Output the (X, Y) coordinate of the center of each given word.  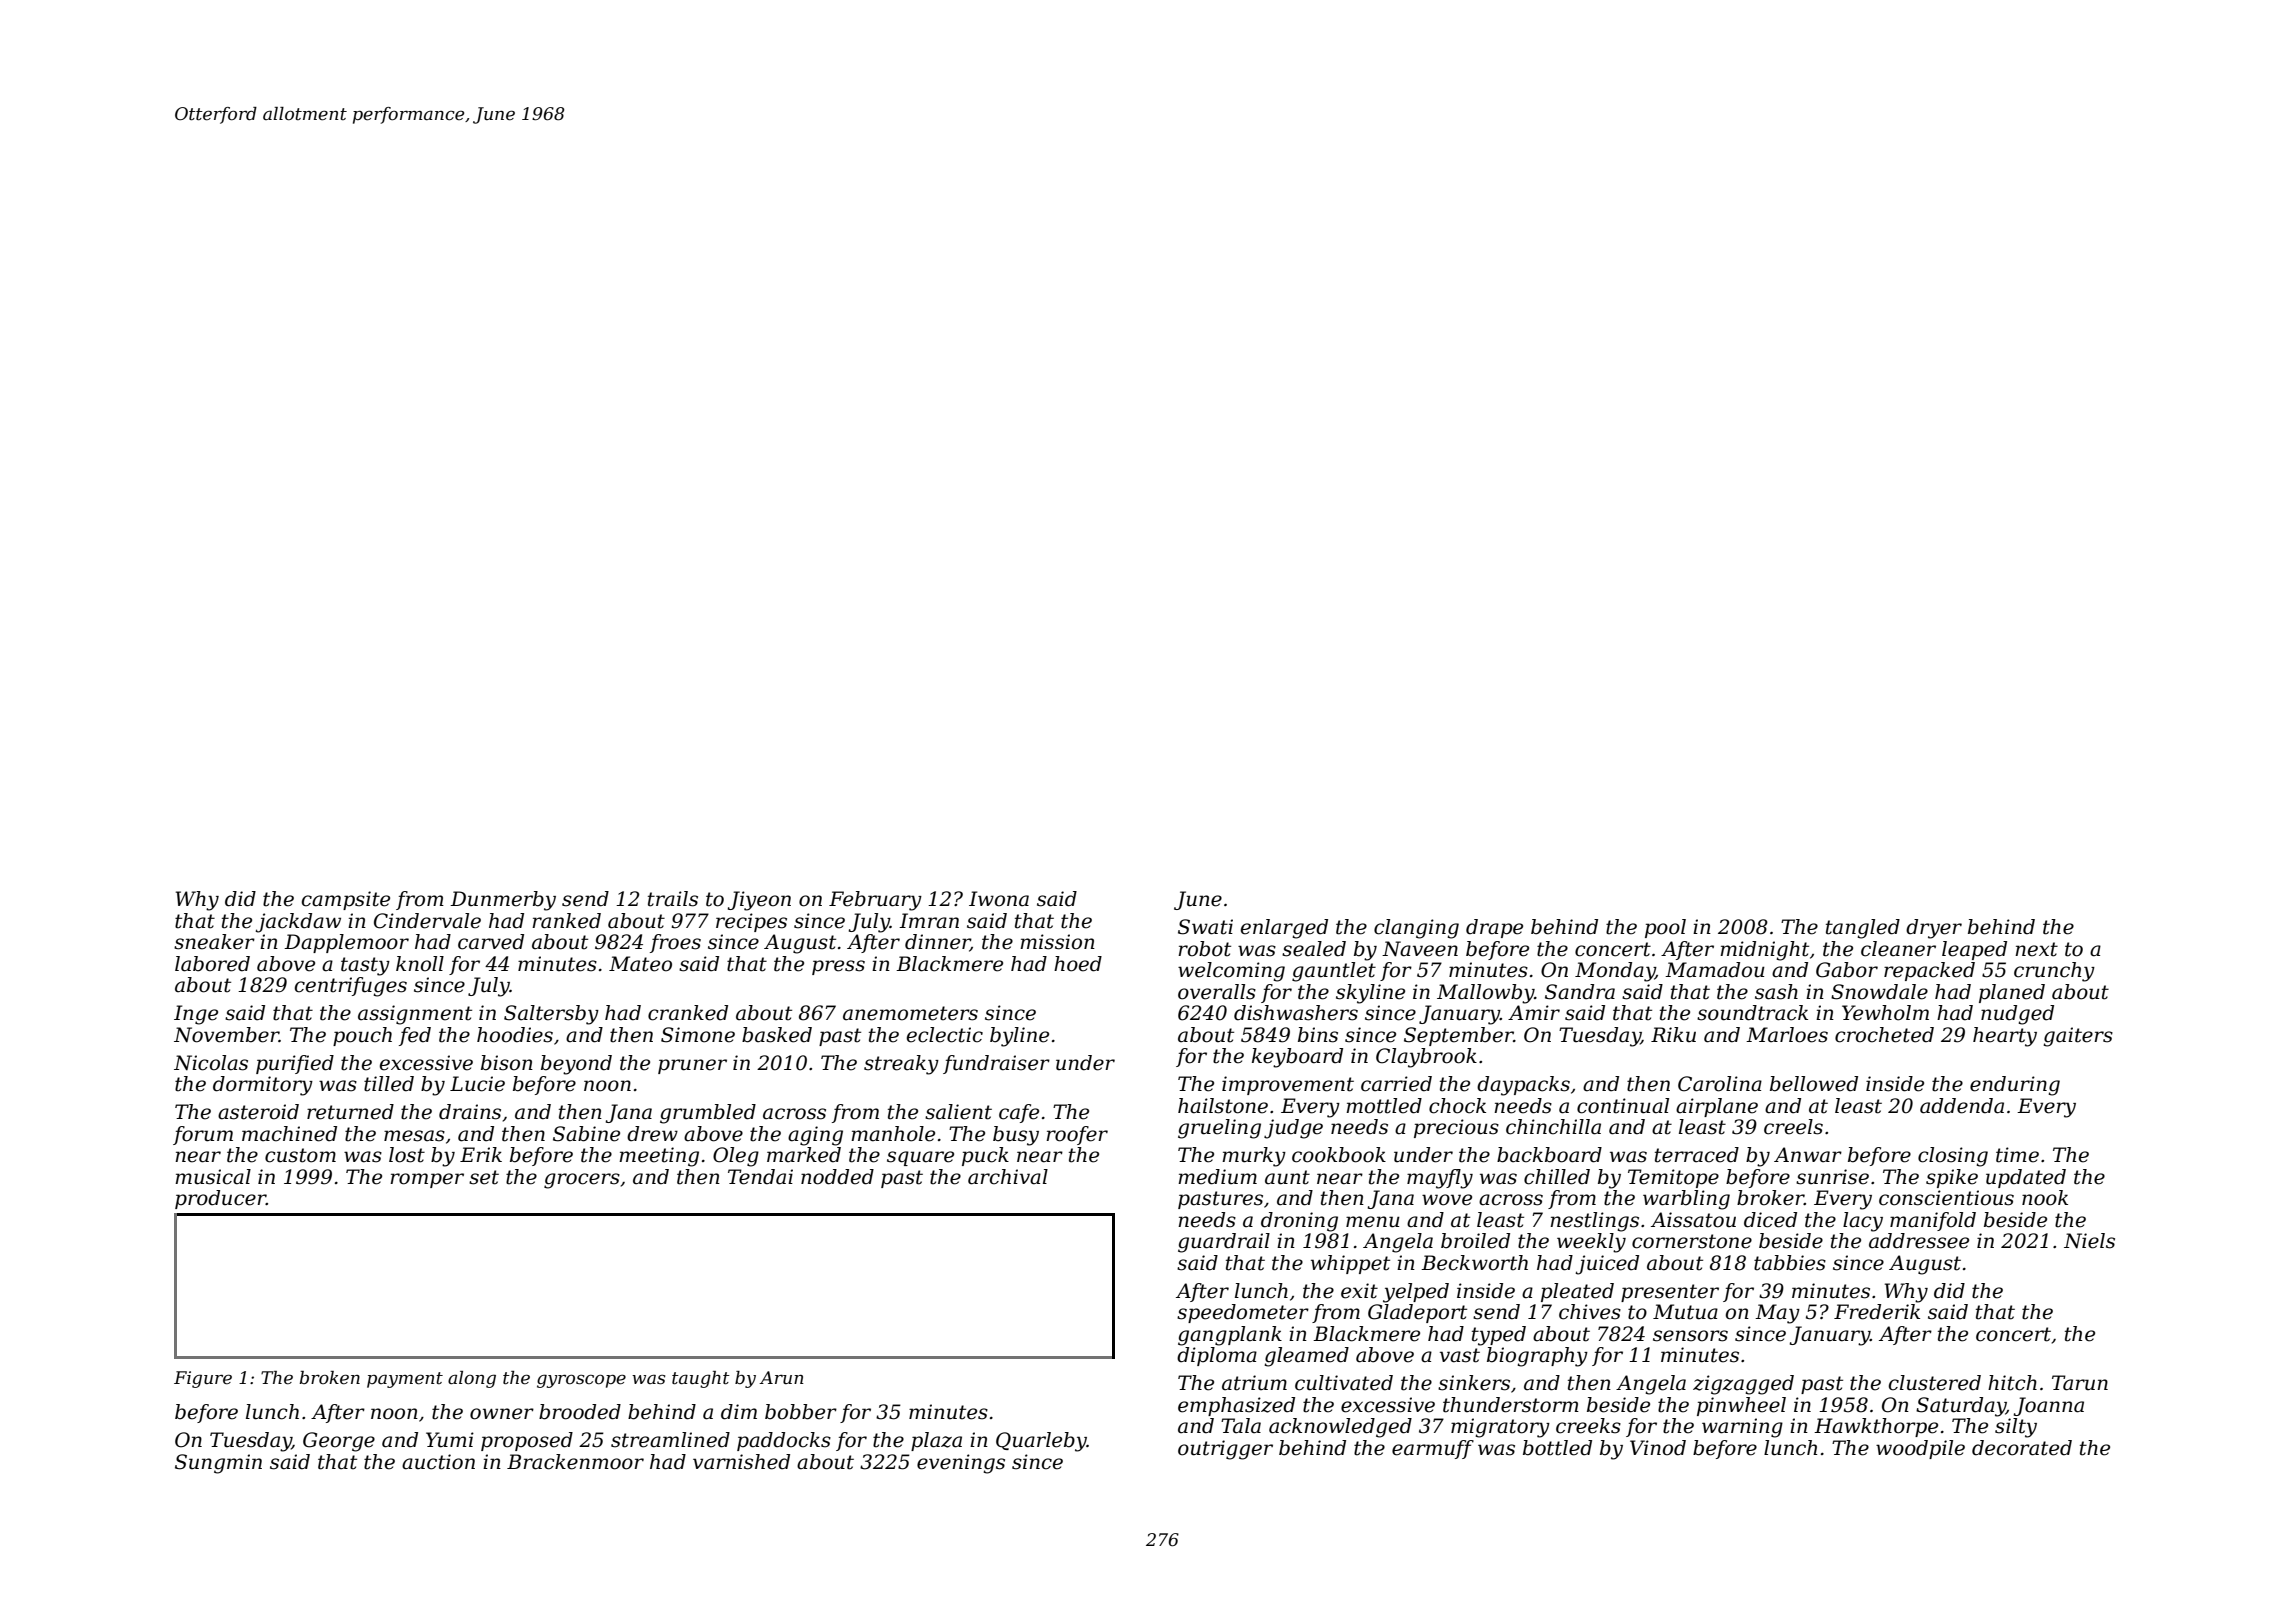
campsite (346, 900)
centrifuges (351, 987)
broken (329, 1378)
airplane (1717, 1107)
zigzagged (1743, 1385)
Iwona (999, 899)
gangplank (1230, 1336)
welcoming (1231, 972)
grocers (582, 1181)
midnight (1764, 951)
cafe (1019, 1113)
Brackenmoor (575, 1462)
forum (203, 1135)
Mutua (1685, 1312)
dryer (1934, 929)
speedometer (1243, 1313)
